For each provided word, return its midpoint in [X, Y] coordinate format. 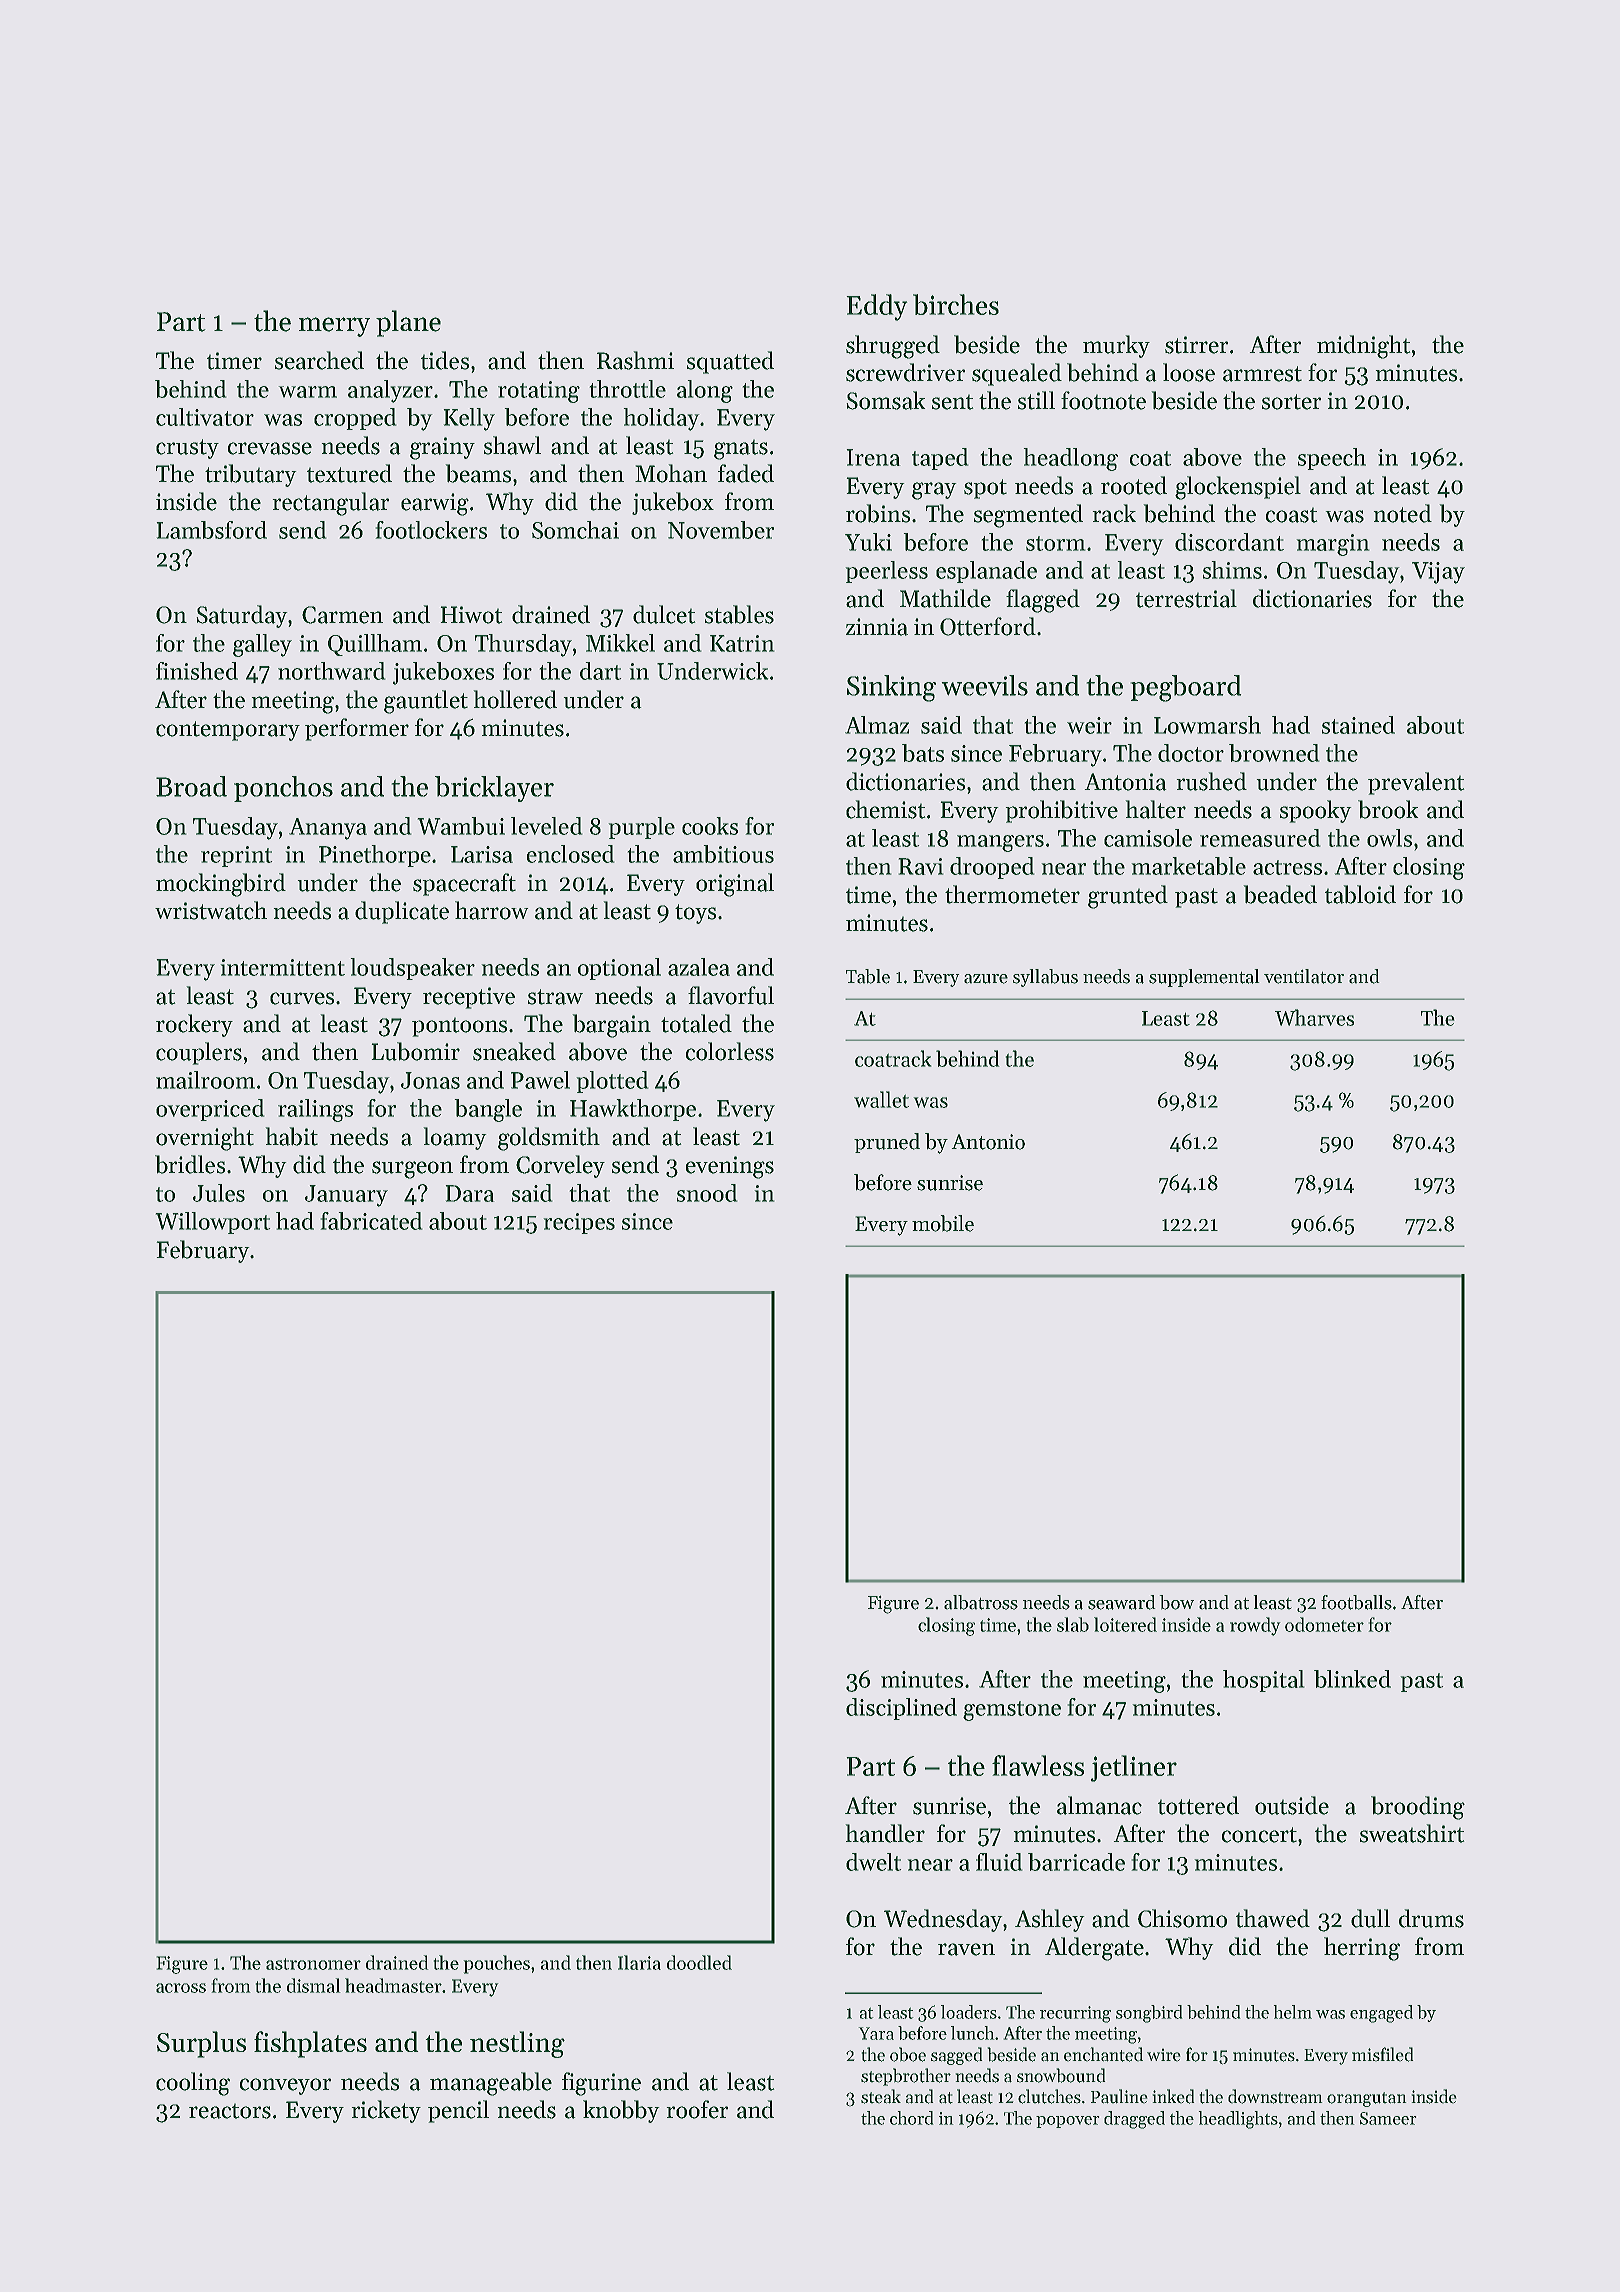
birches [956, 304]
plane [408, 323]
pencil [458, 2111]
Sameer [1388, 2118]
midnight [1364, 347]
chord [912, 2118]
